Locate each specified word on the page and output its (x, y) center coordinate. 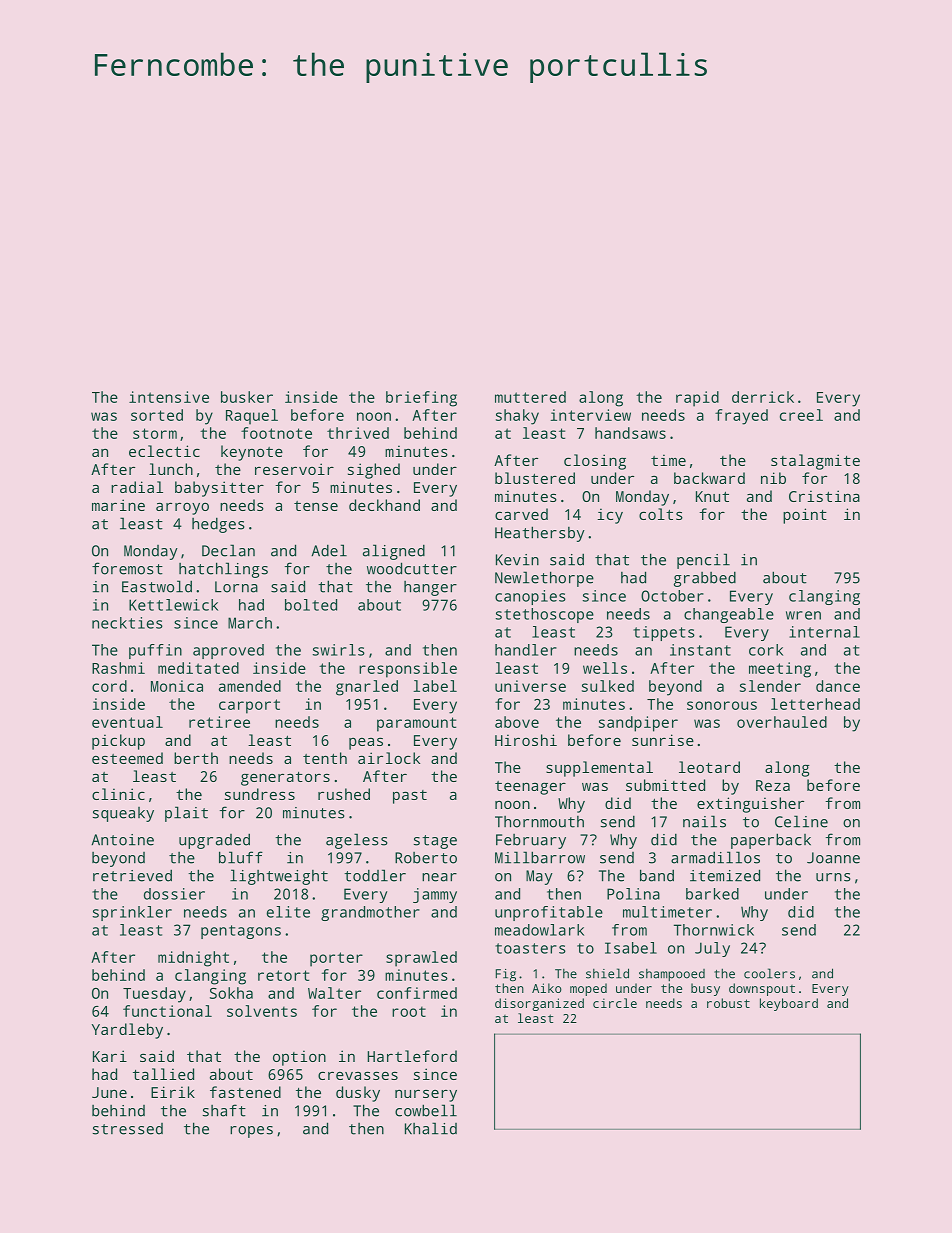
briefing (421, 399)
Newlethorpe (544, 579)
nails (704, 821)
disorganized (539, 1004)
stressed (128, 1129)
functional (167, 1011)
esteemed (127, 758)
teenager (530, 788)
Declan (228, 550)
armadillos (715, 857)
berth (196, 758)
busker (247, 397)
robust (728, 1003)
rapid (697, 399)
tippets (664, 633)
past (410, 797)
